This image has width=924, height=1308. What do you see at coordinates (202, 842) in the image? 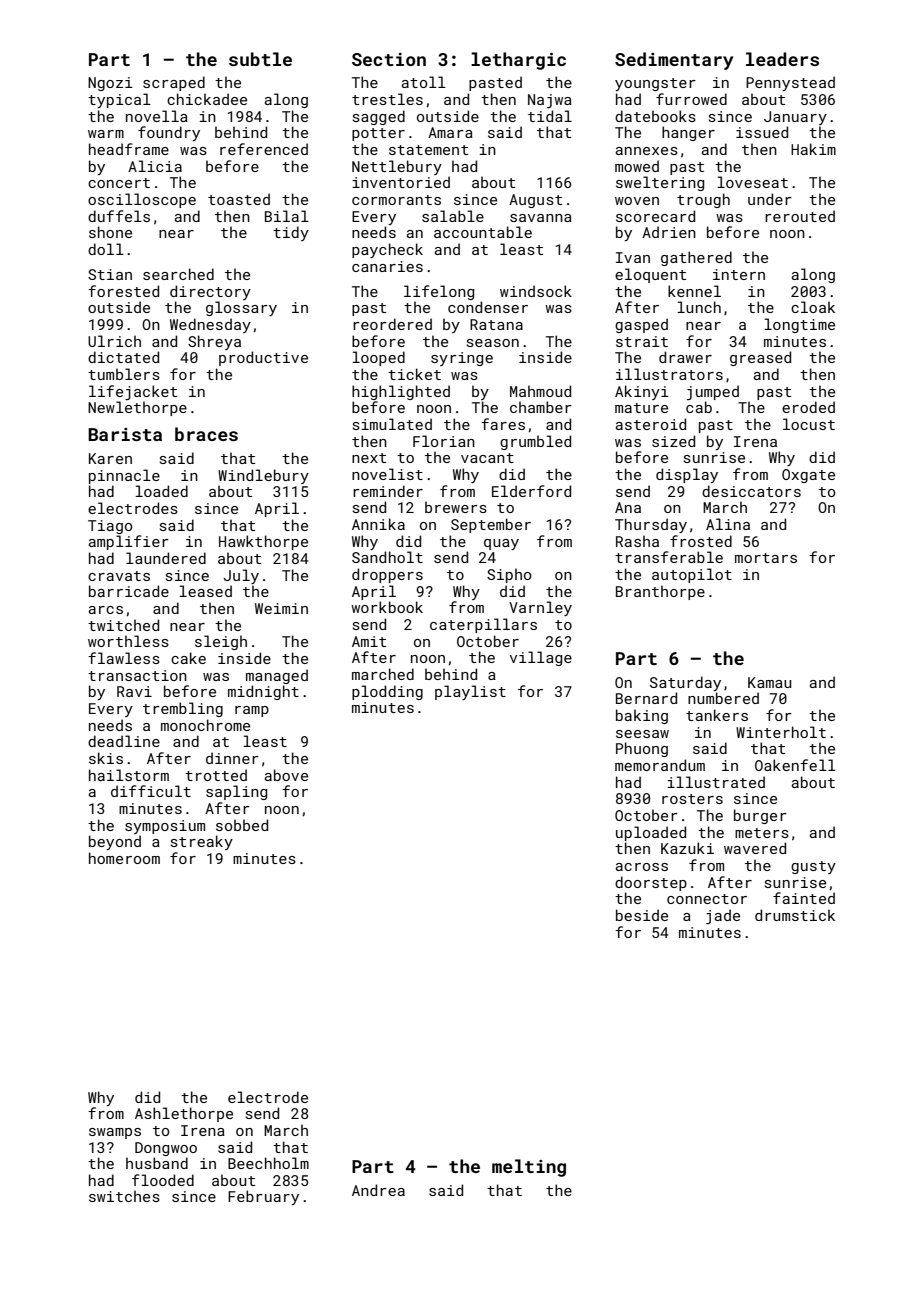
I see `streaky` at bounding box center [202, 842].
